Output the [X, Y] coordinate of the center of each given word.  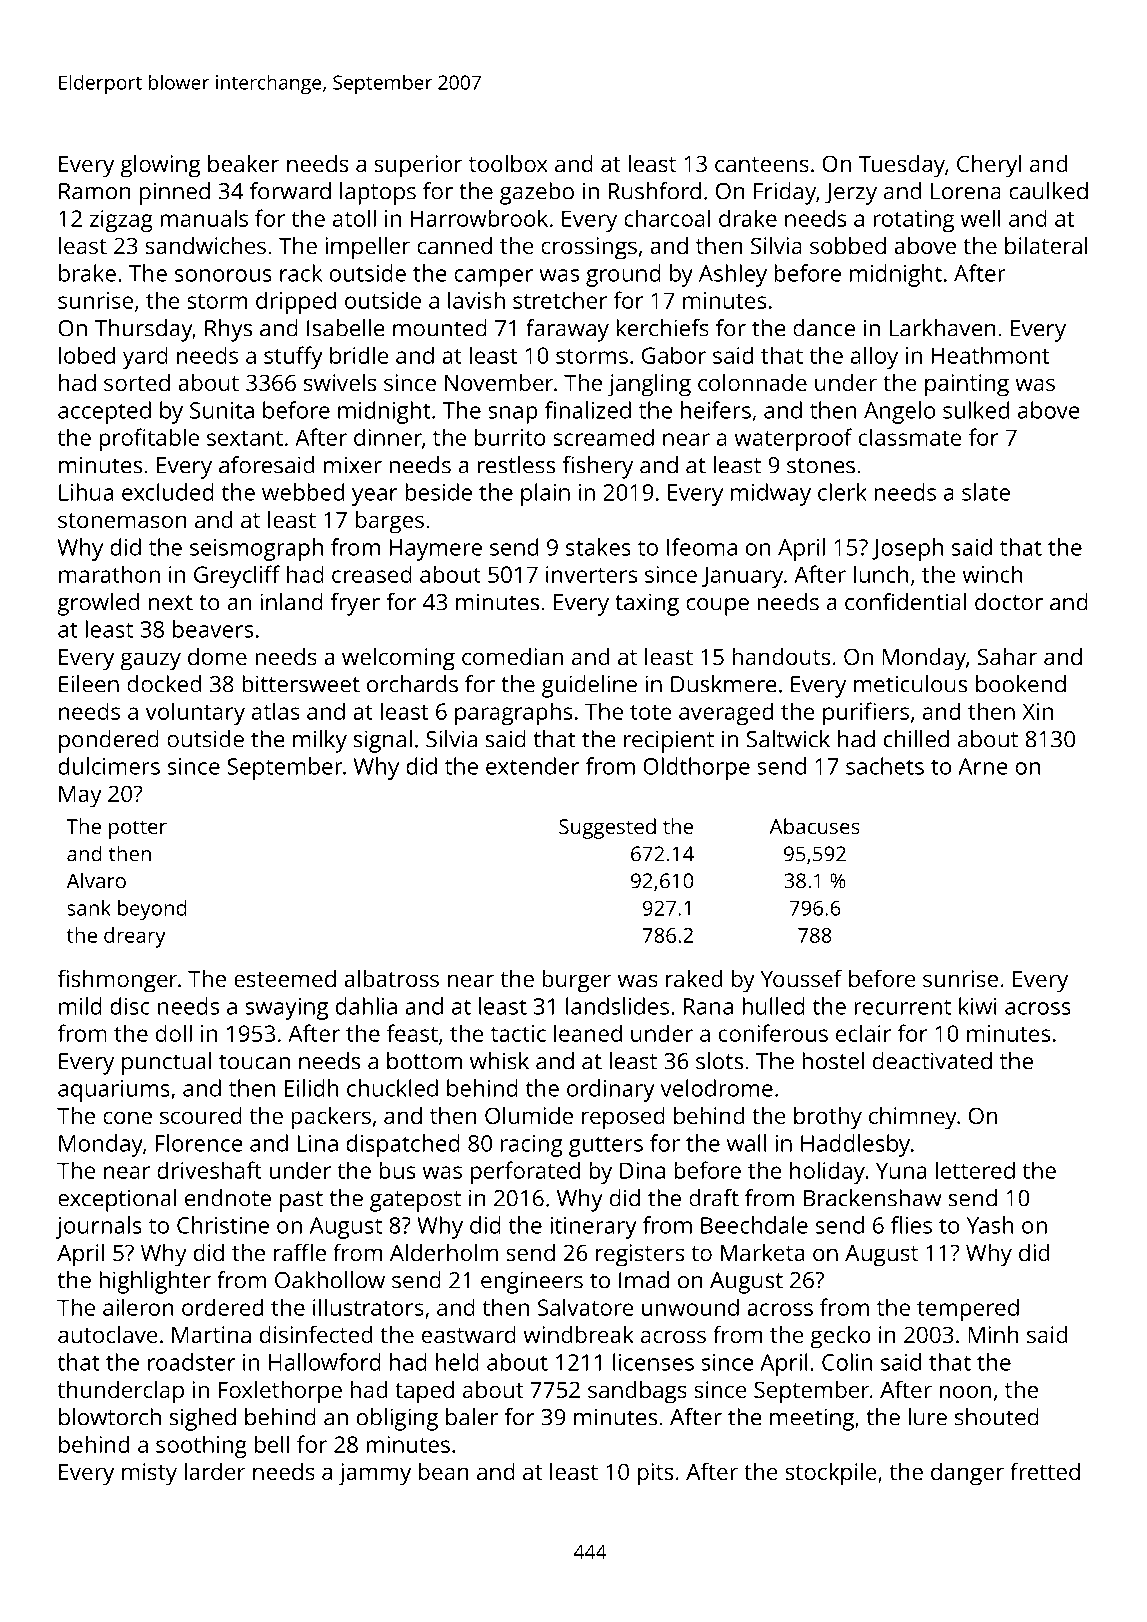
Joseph [907, 549]
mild [80, 1006]
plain [545, 494]
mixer [353, 465]
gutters [606, 1146]
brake [87, 273]
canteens [762, 164]
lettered [975, 1170]
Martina [211, 1334]
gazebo [537, 193]
